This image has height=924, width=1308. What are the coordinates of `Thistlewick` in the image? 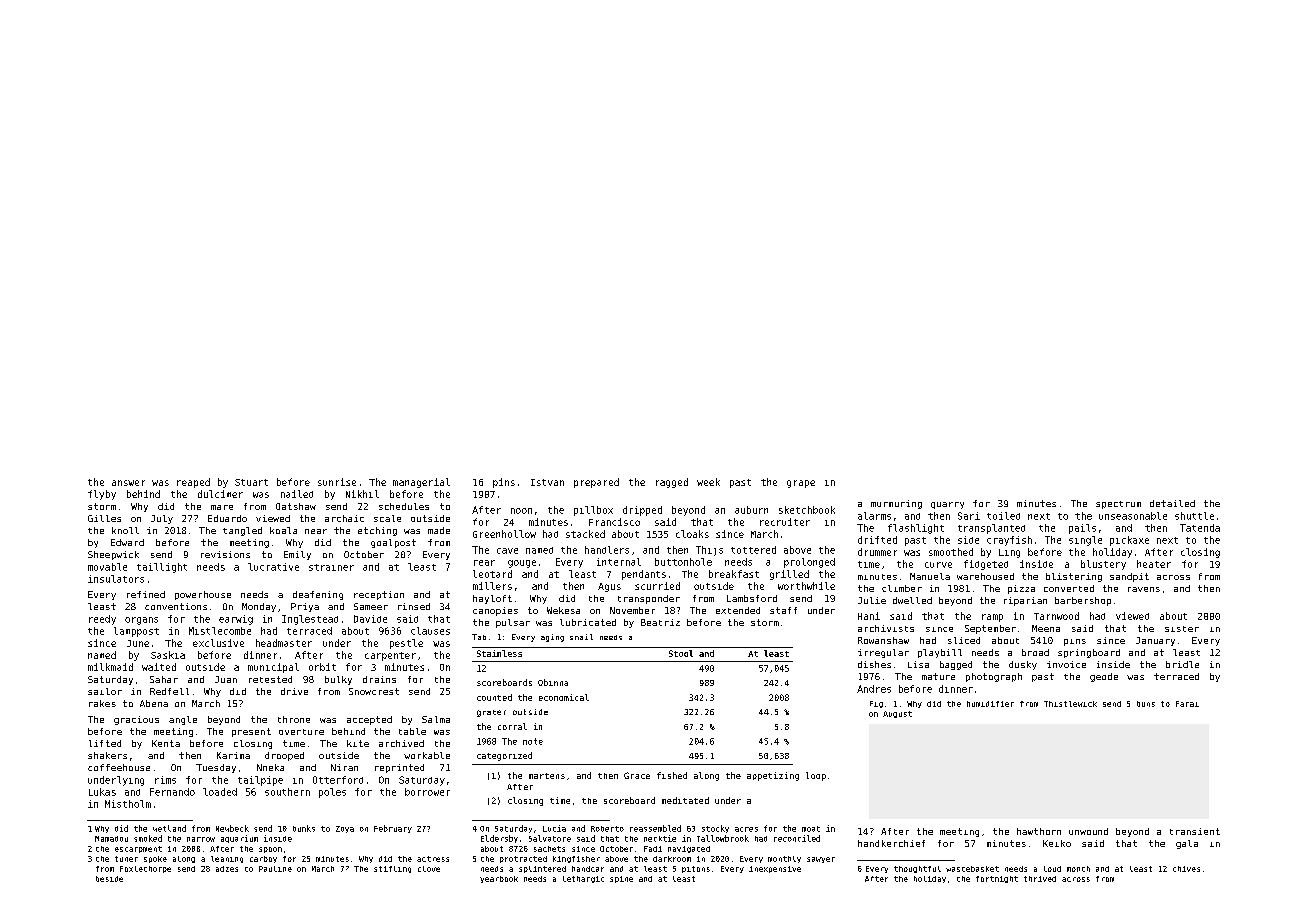 It's located at (1070, 704).
